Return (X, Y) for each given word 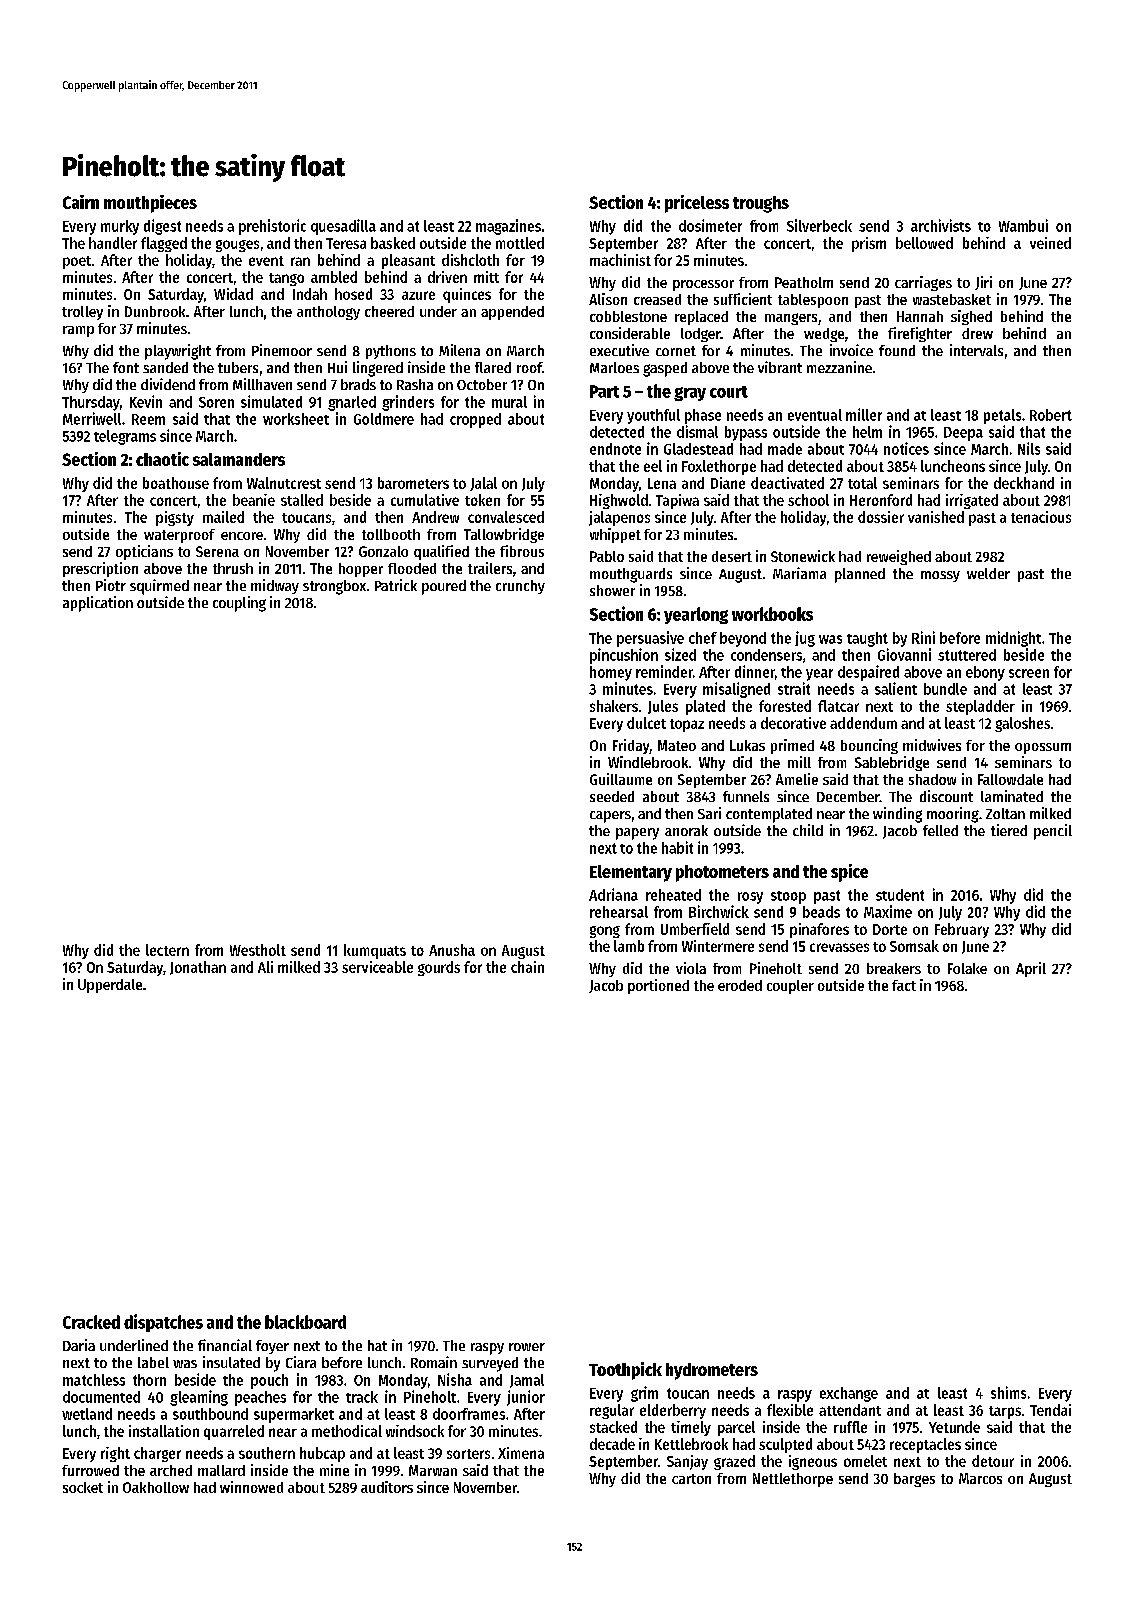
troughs (761, 204)
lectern (167, 950)
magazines (508, 227)
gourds (439, 968)
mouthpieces (150, 204)
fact (904, 985)
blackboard (305, 1322)
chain (527, 967)
